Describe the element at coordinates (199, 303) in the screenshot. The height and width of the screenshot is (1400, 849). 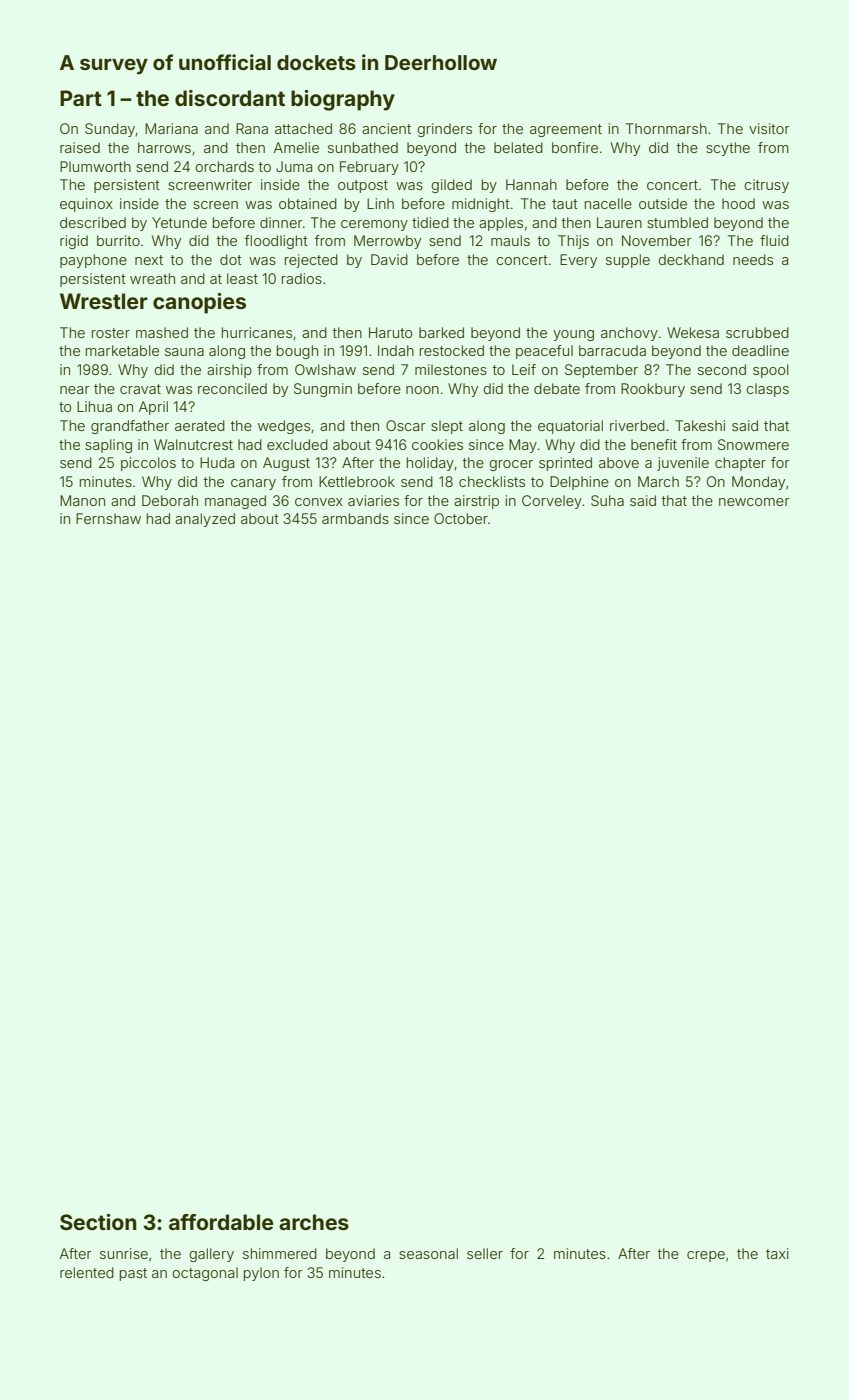
I see `canopies` at that location.
